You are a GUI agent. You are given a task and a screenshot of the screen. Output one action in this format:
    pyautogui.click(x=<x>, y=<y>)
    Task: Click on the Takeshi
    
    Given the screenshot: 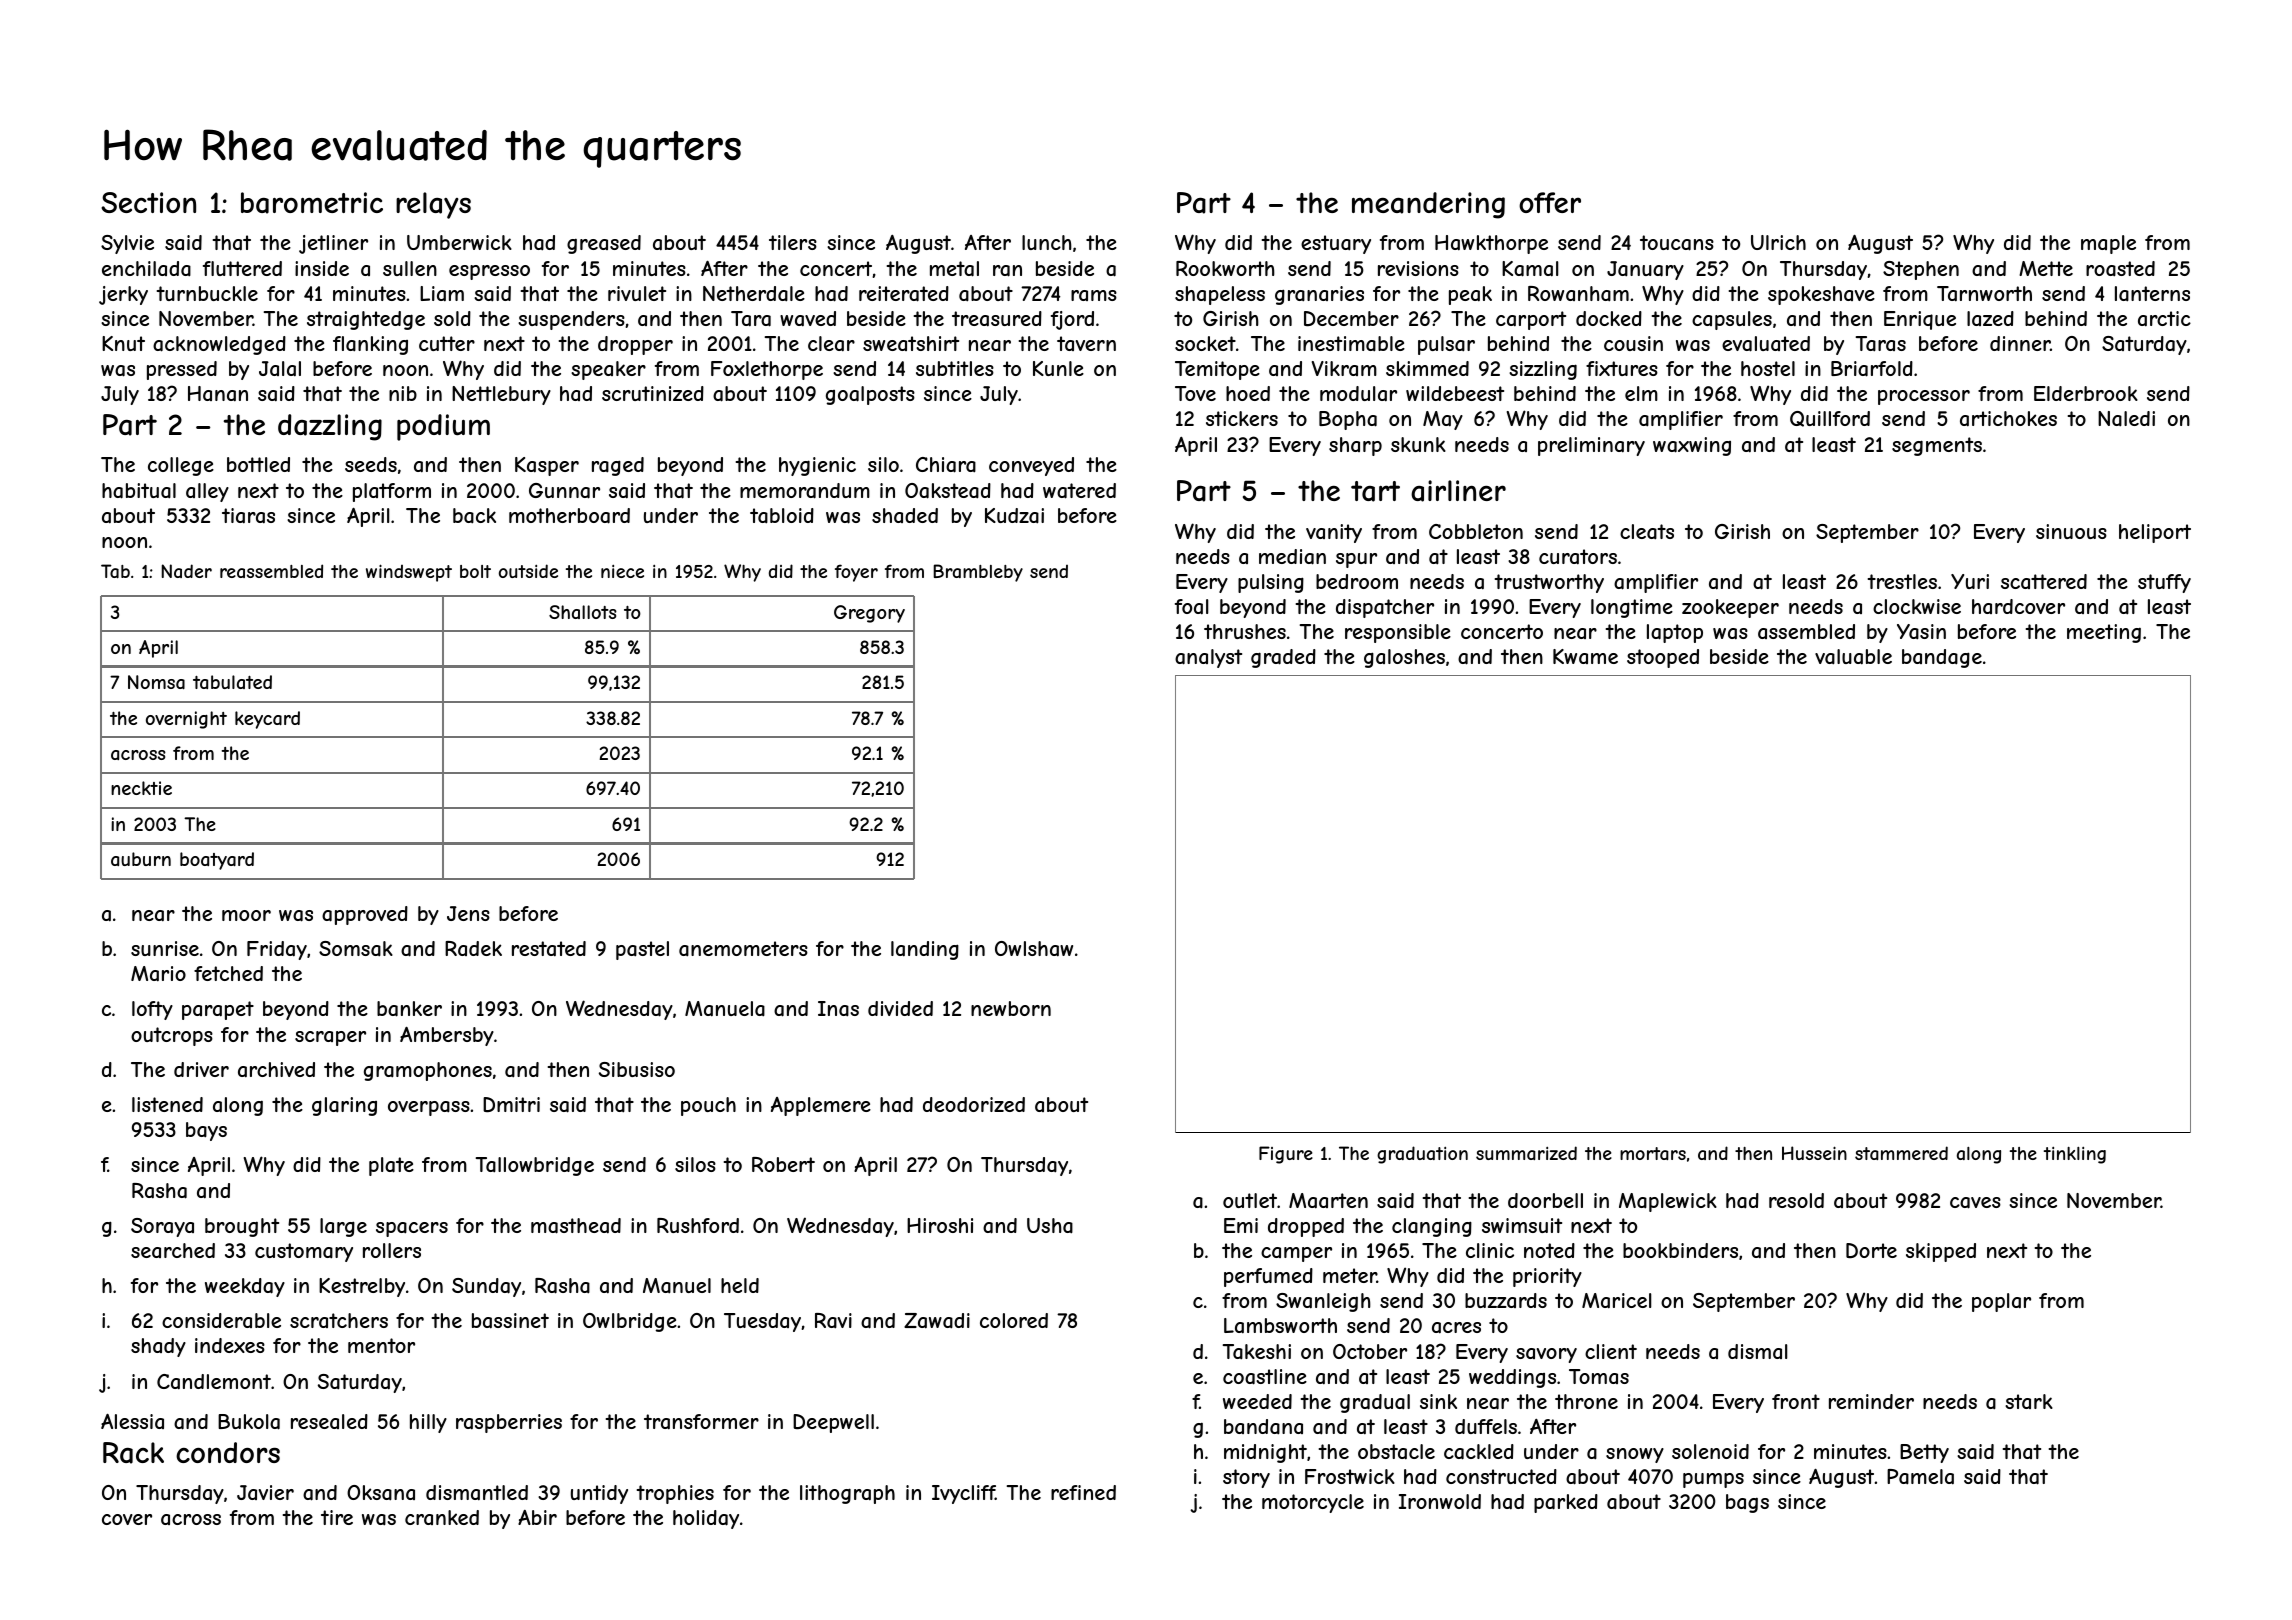 What is the action you would take?
    pyautogui.click(x=1257, y=1352)
